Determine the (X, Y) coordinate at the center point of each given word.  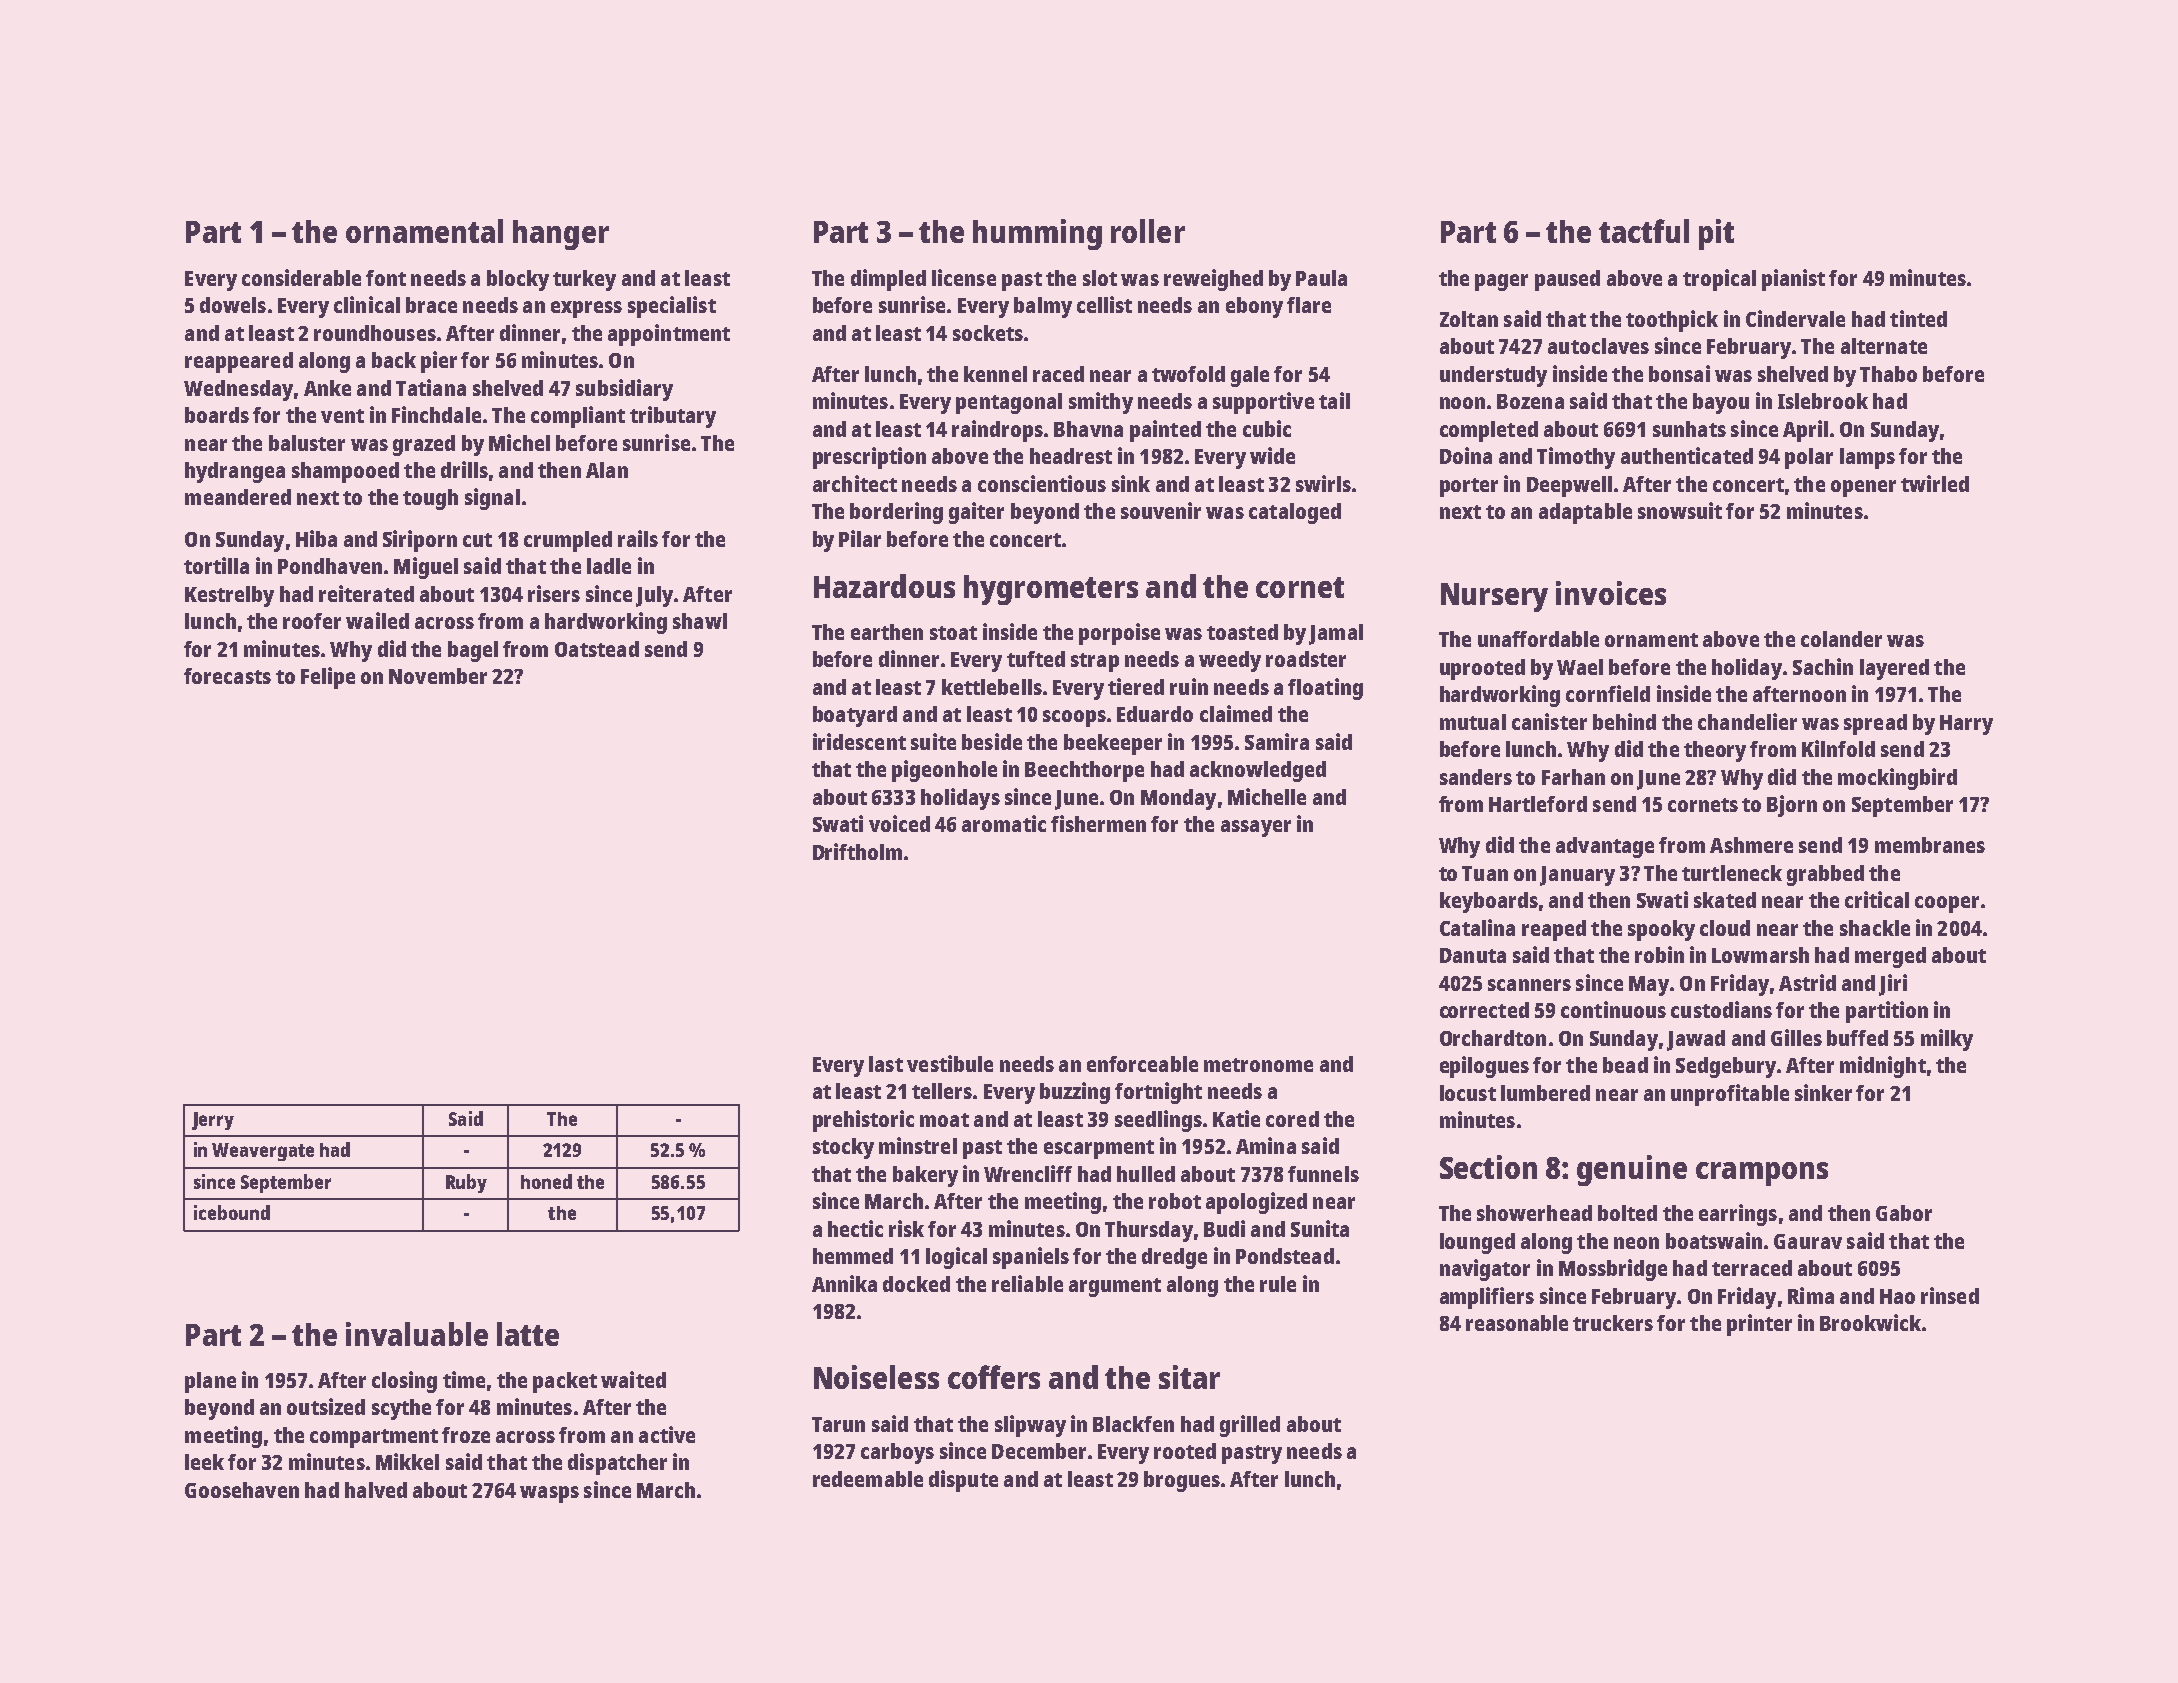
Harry (1966, 725)
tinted (1918, 318)
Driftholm (857, 851)
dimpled (888, 280)
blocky (518, 280)
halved (376, 1490)
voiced (899, 823)
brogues (1182, 1481)
